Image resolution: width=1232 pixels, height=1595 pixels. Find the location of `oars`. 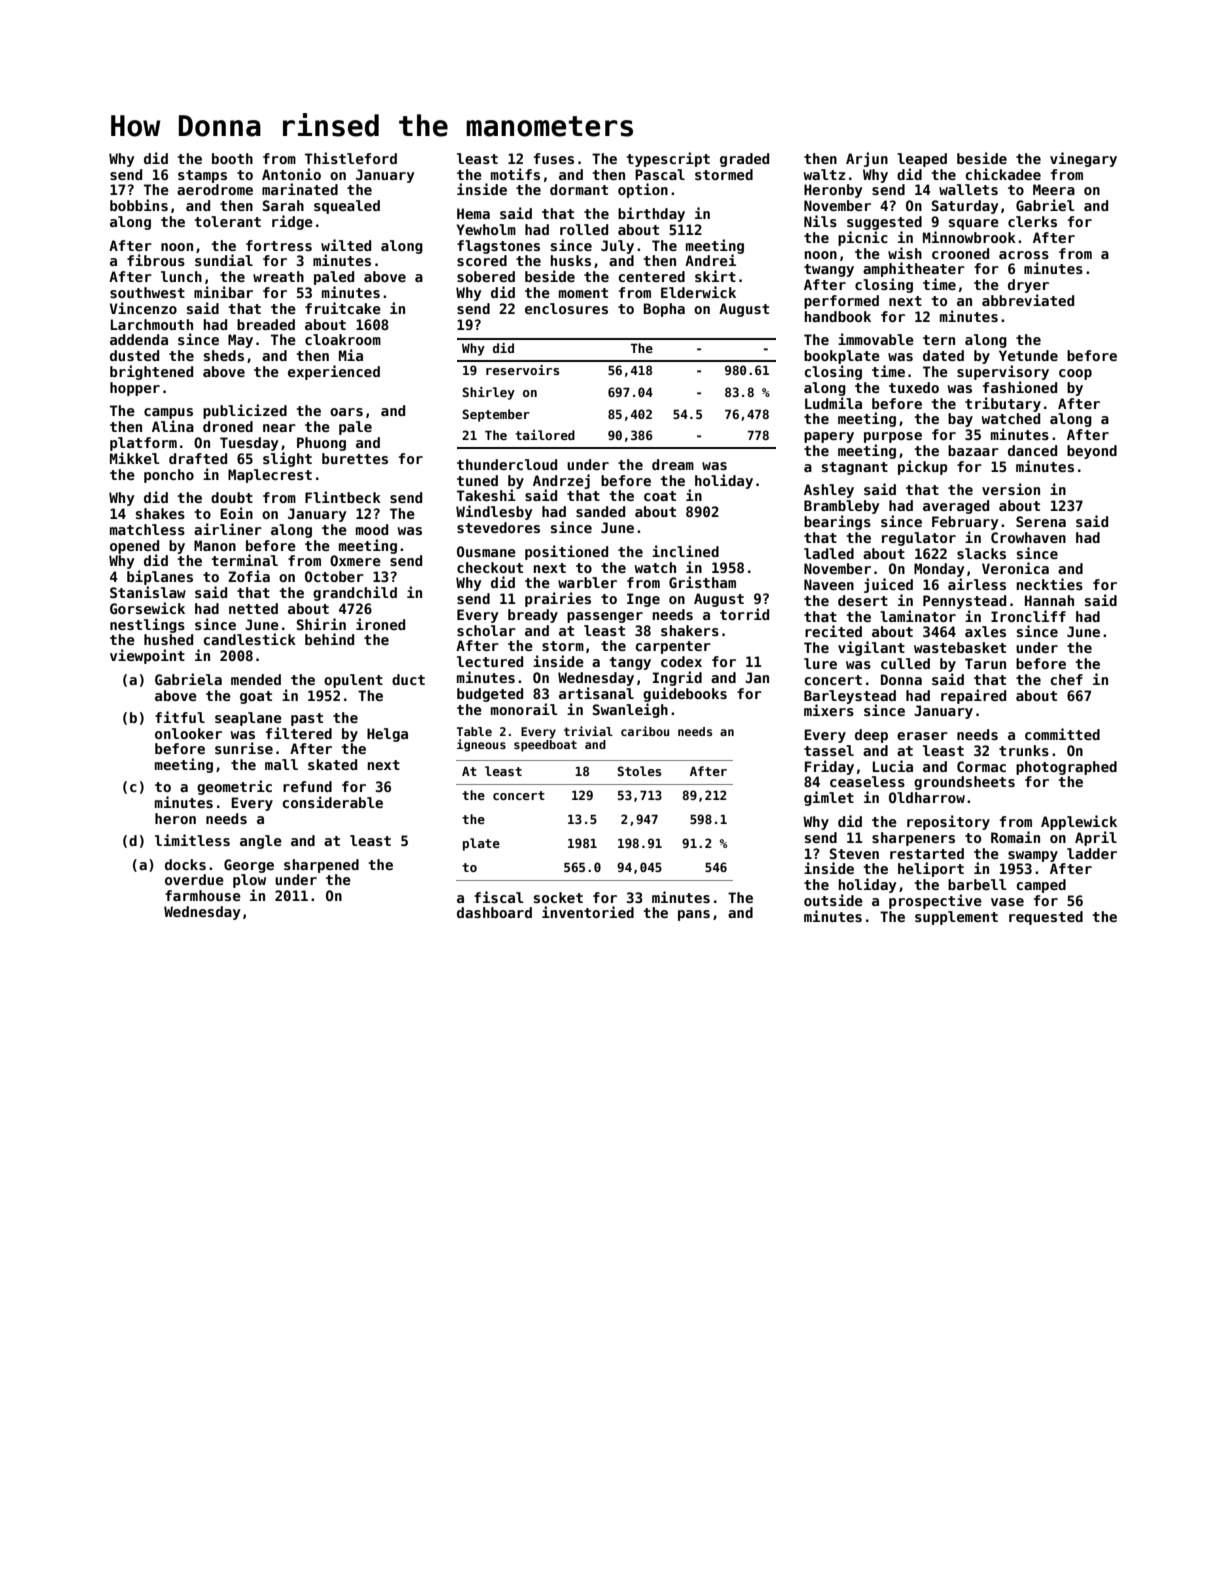

oars is located at coordinates (346, 412).
